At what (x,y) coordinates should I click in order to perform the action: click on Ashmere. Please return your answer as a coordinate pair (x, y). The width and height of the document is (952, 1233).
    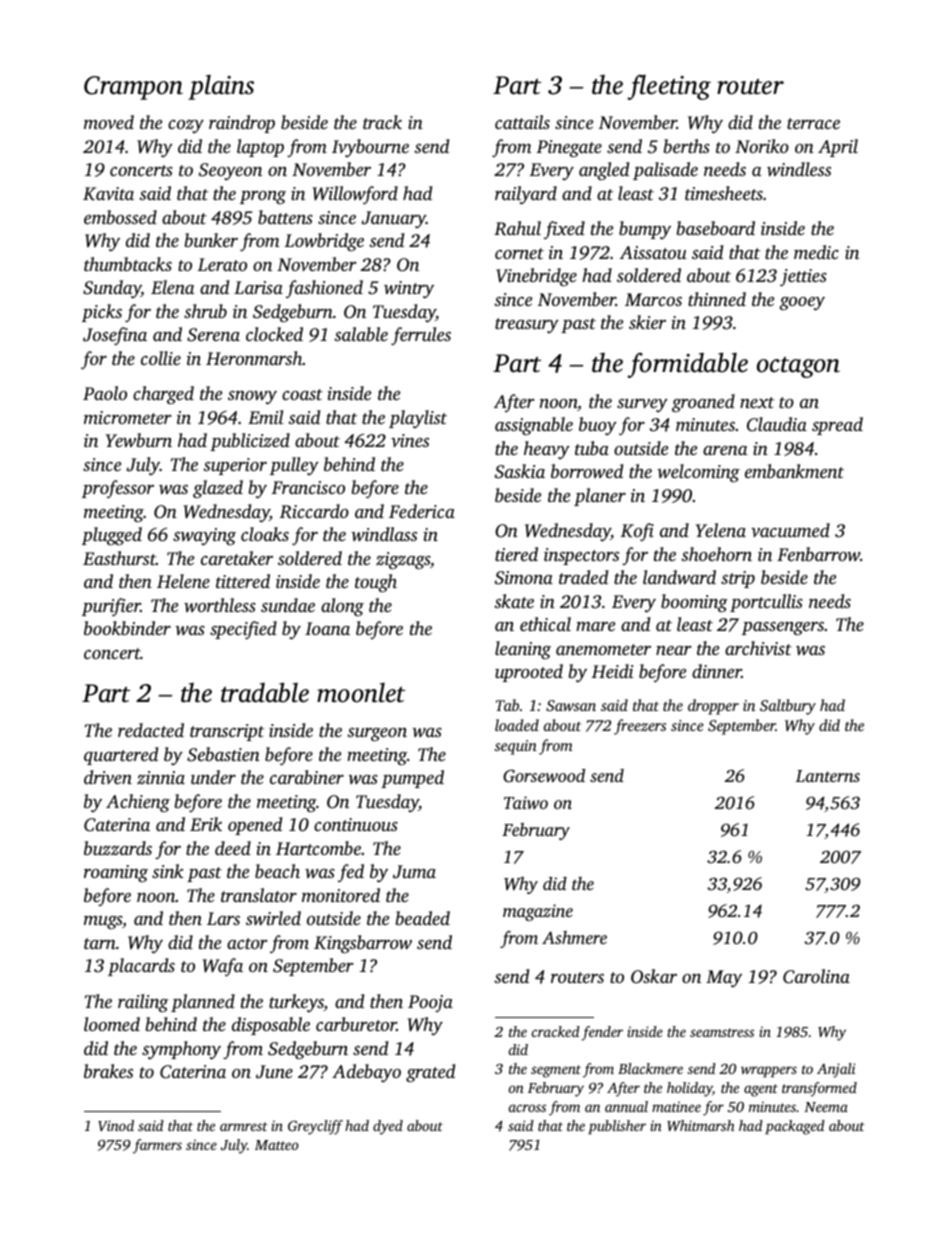
    Looking at the image, I should click on (574, 937).
